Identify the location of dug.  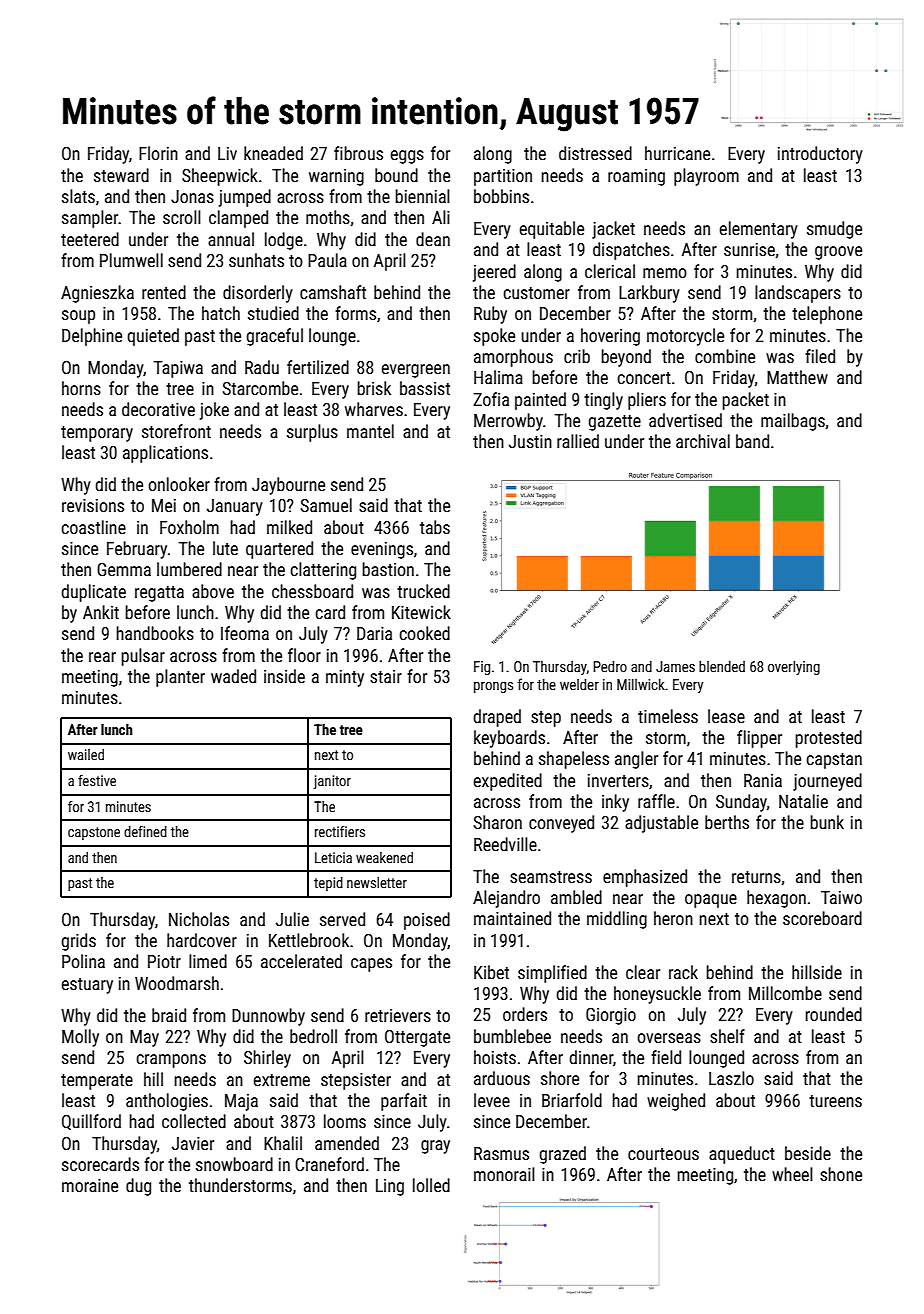
(138, 1187).
